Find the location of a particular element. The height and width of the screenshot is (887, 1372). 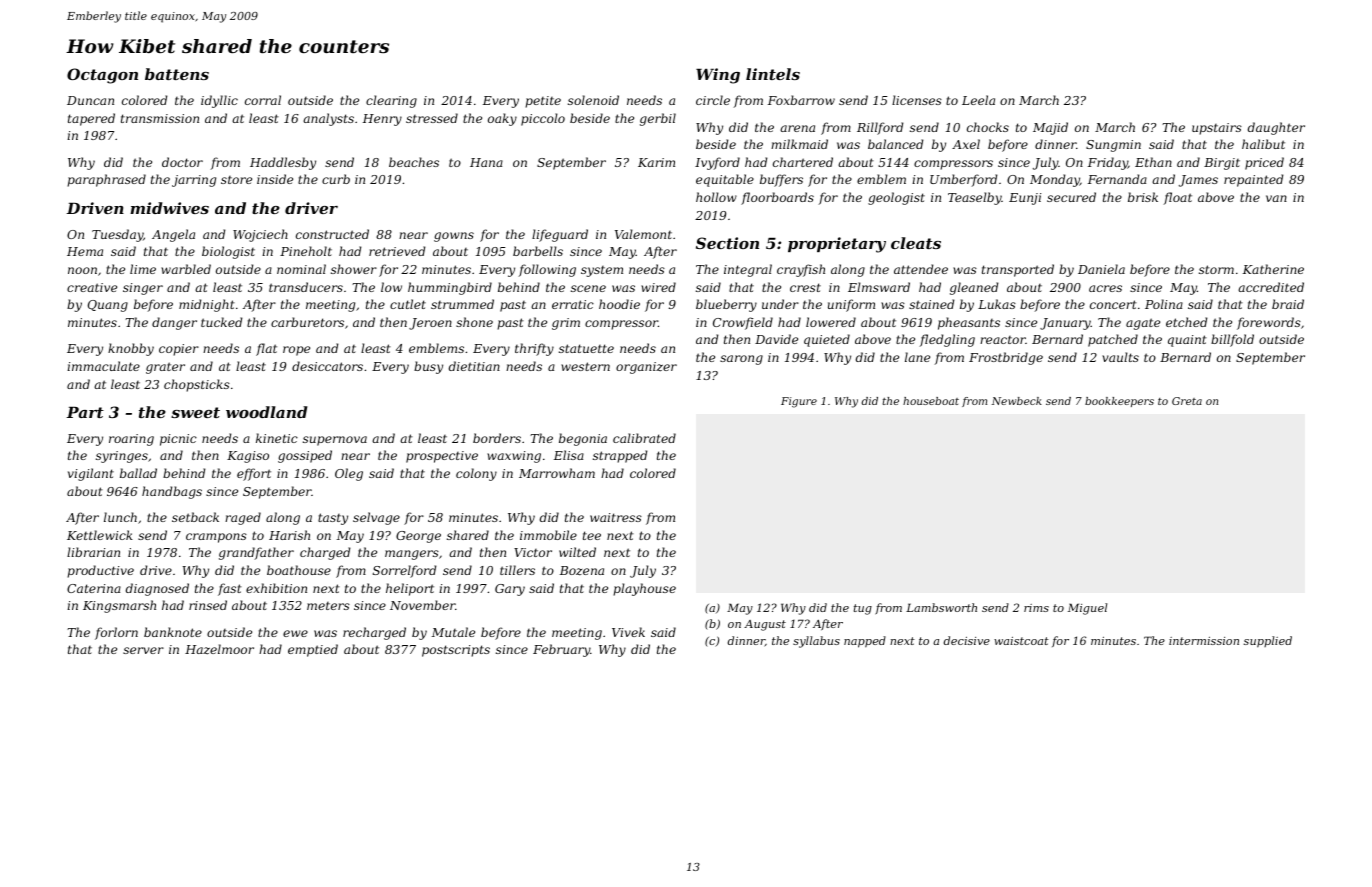

Leela is located at coordinates (978, 100).
